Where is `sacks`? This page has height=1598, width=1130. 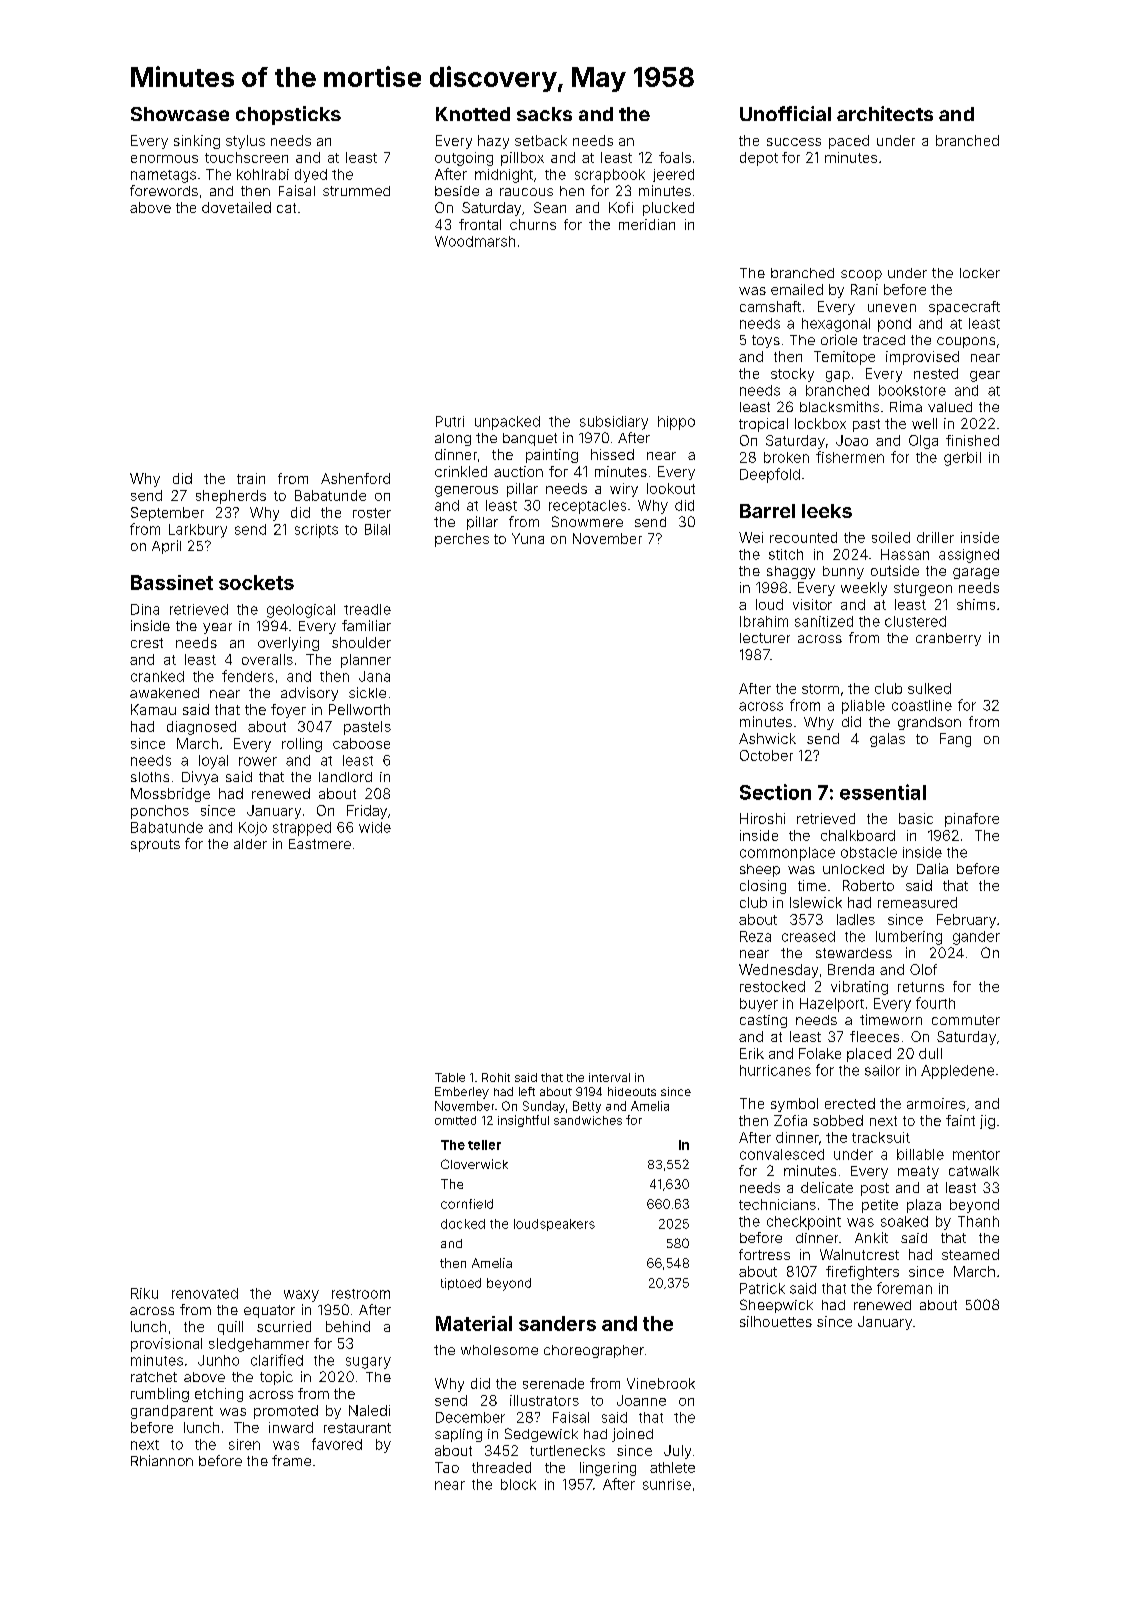 sacks is located at coordinates (544, 114).
